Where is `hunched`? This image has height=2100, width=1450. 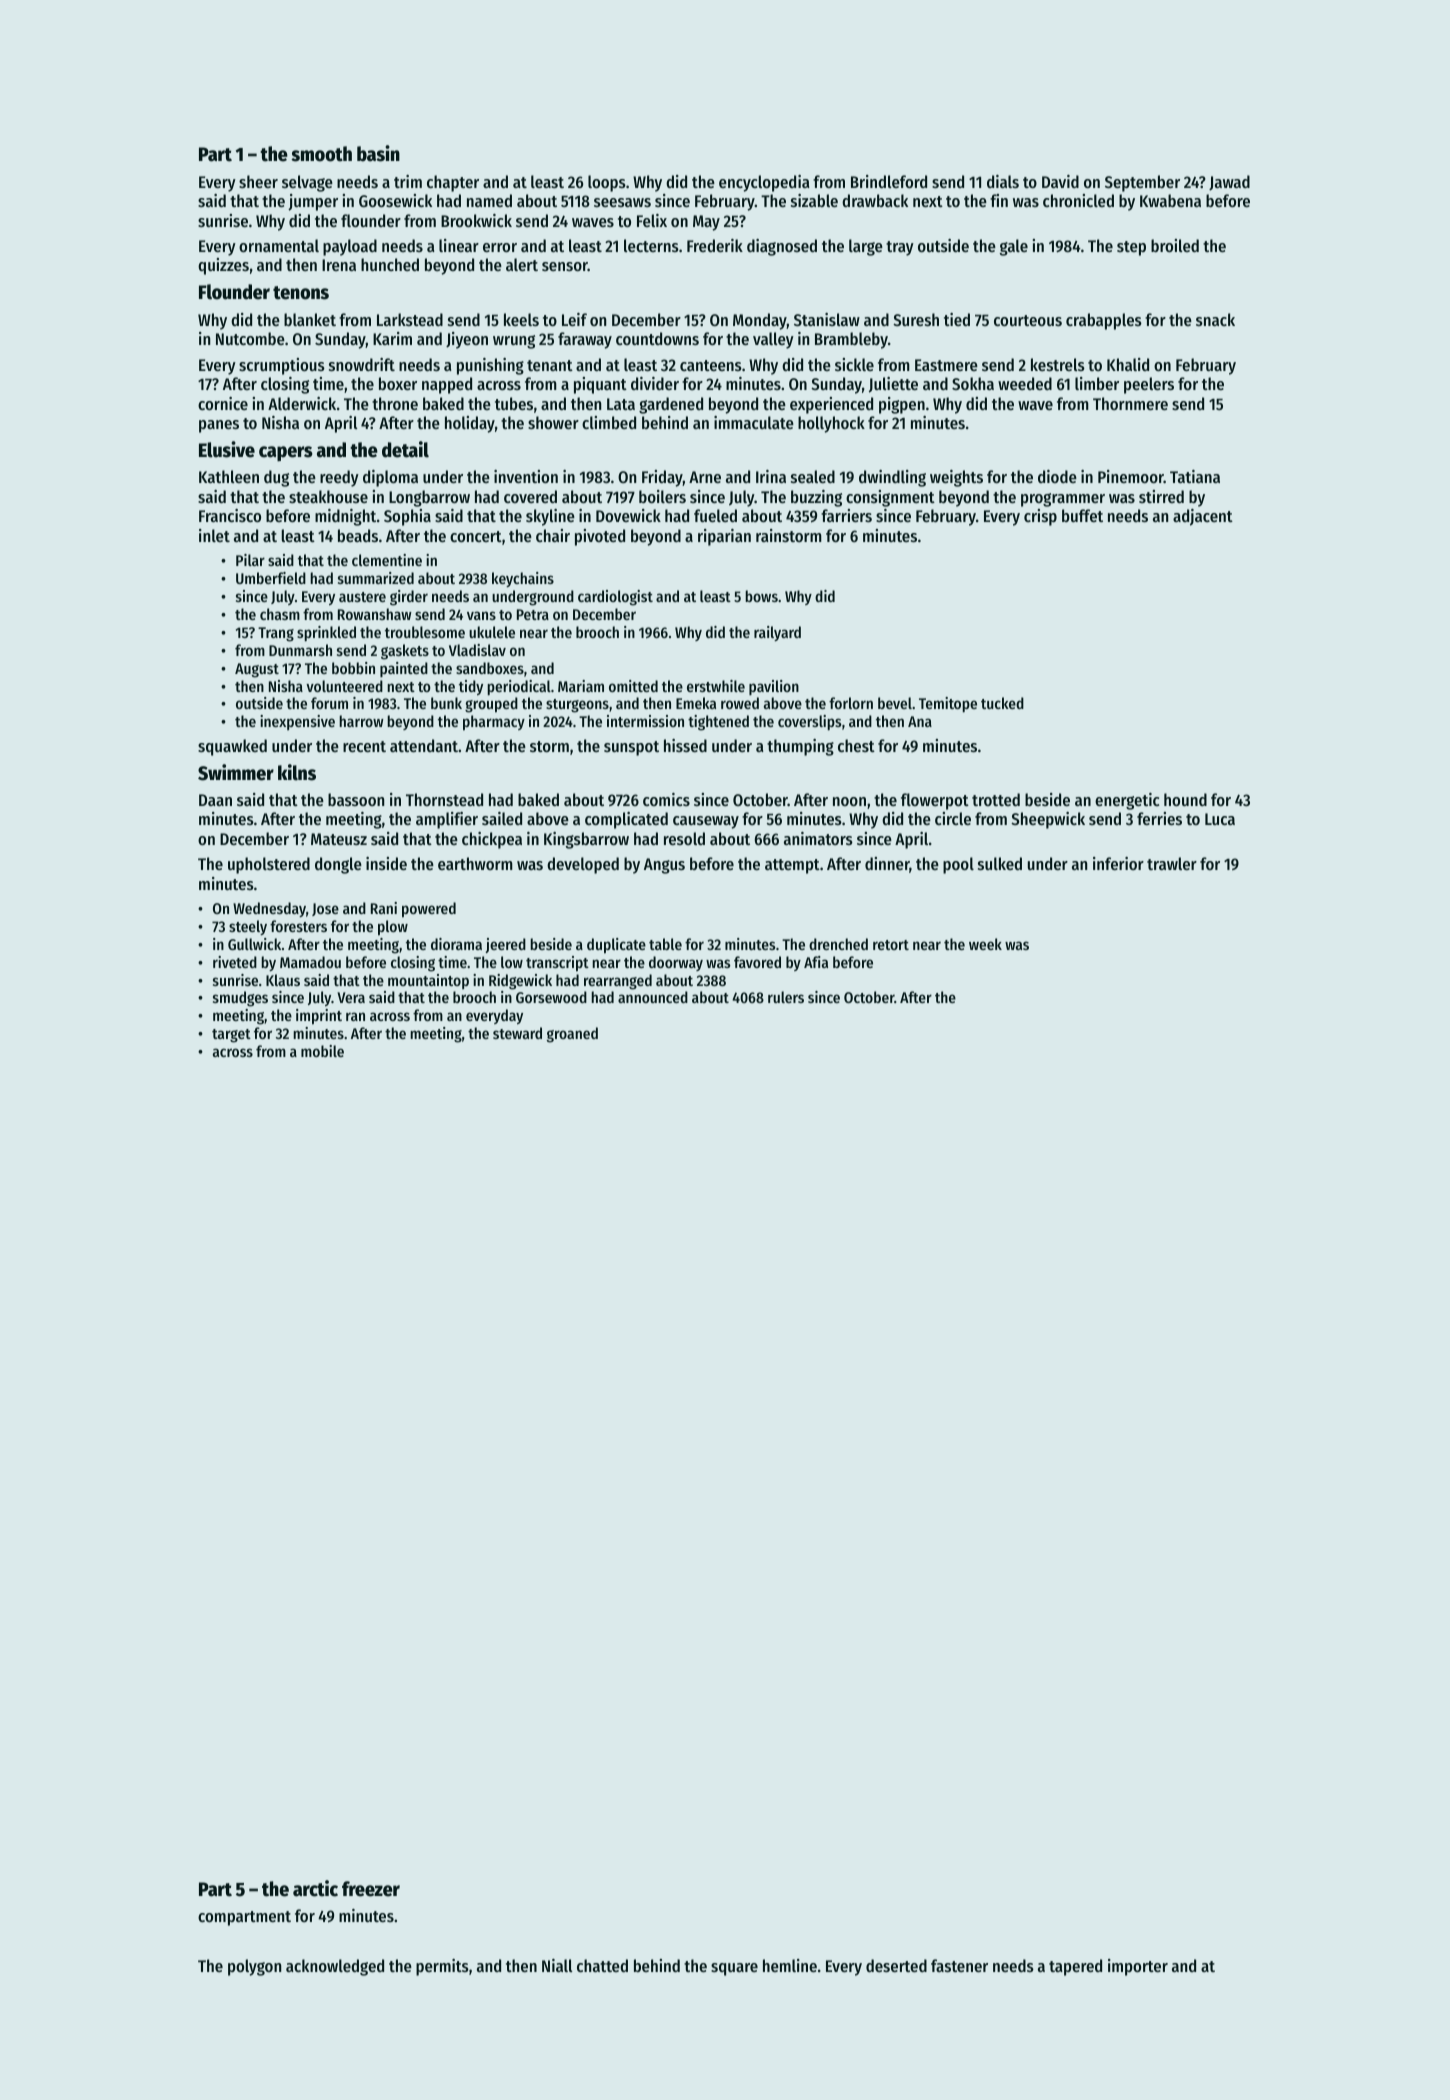 hunched is located at coordinates (390, 264).
